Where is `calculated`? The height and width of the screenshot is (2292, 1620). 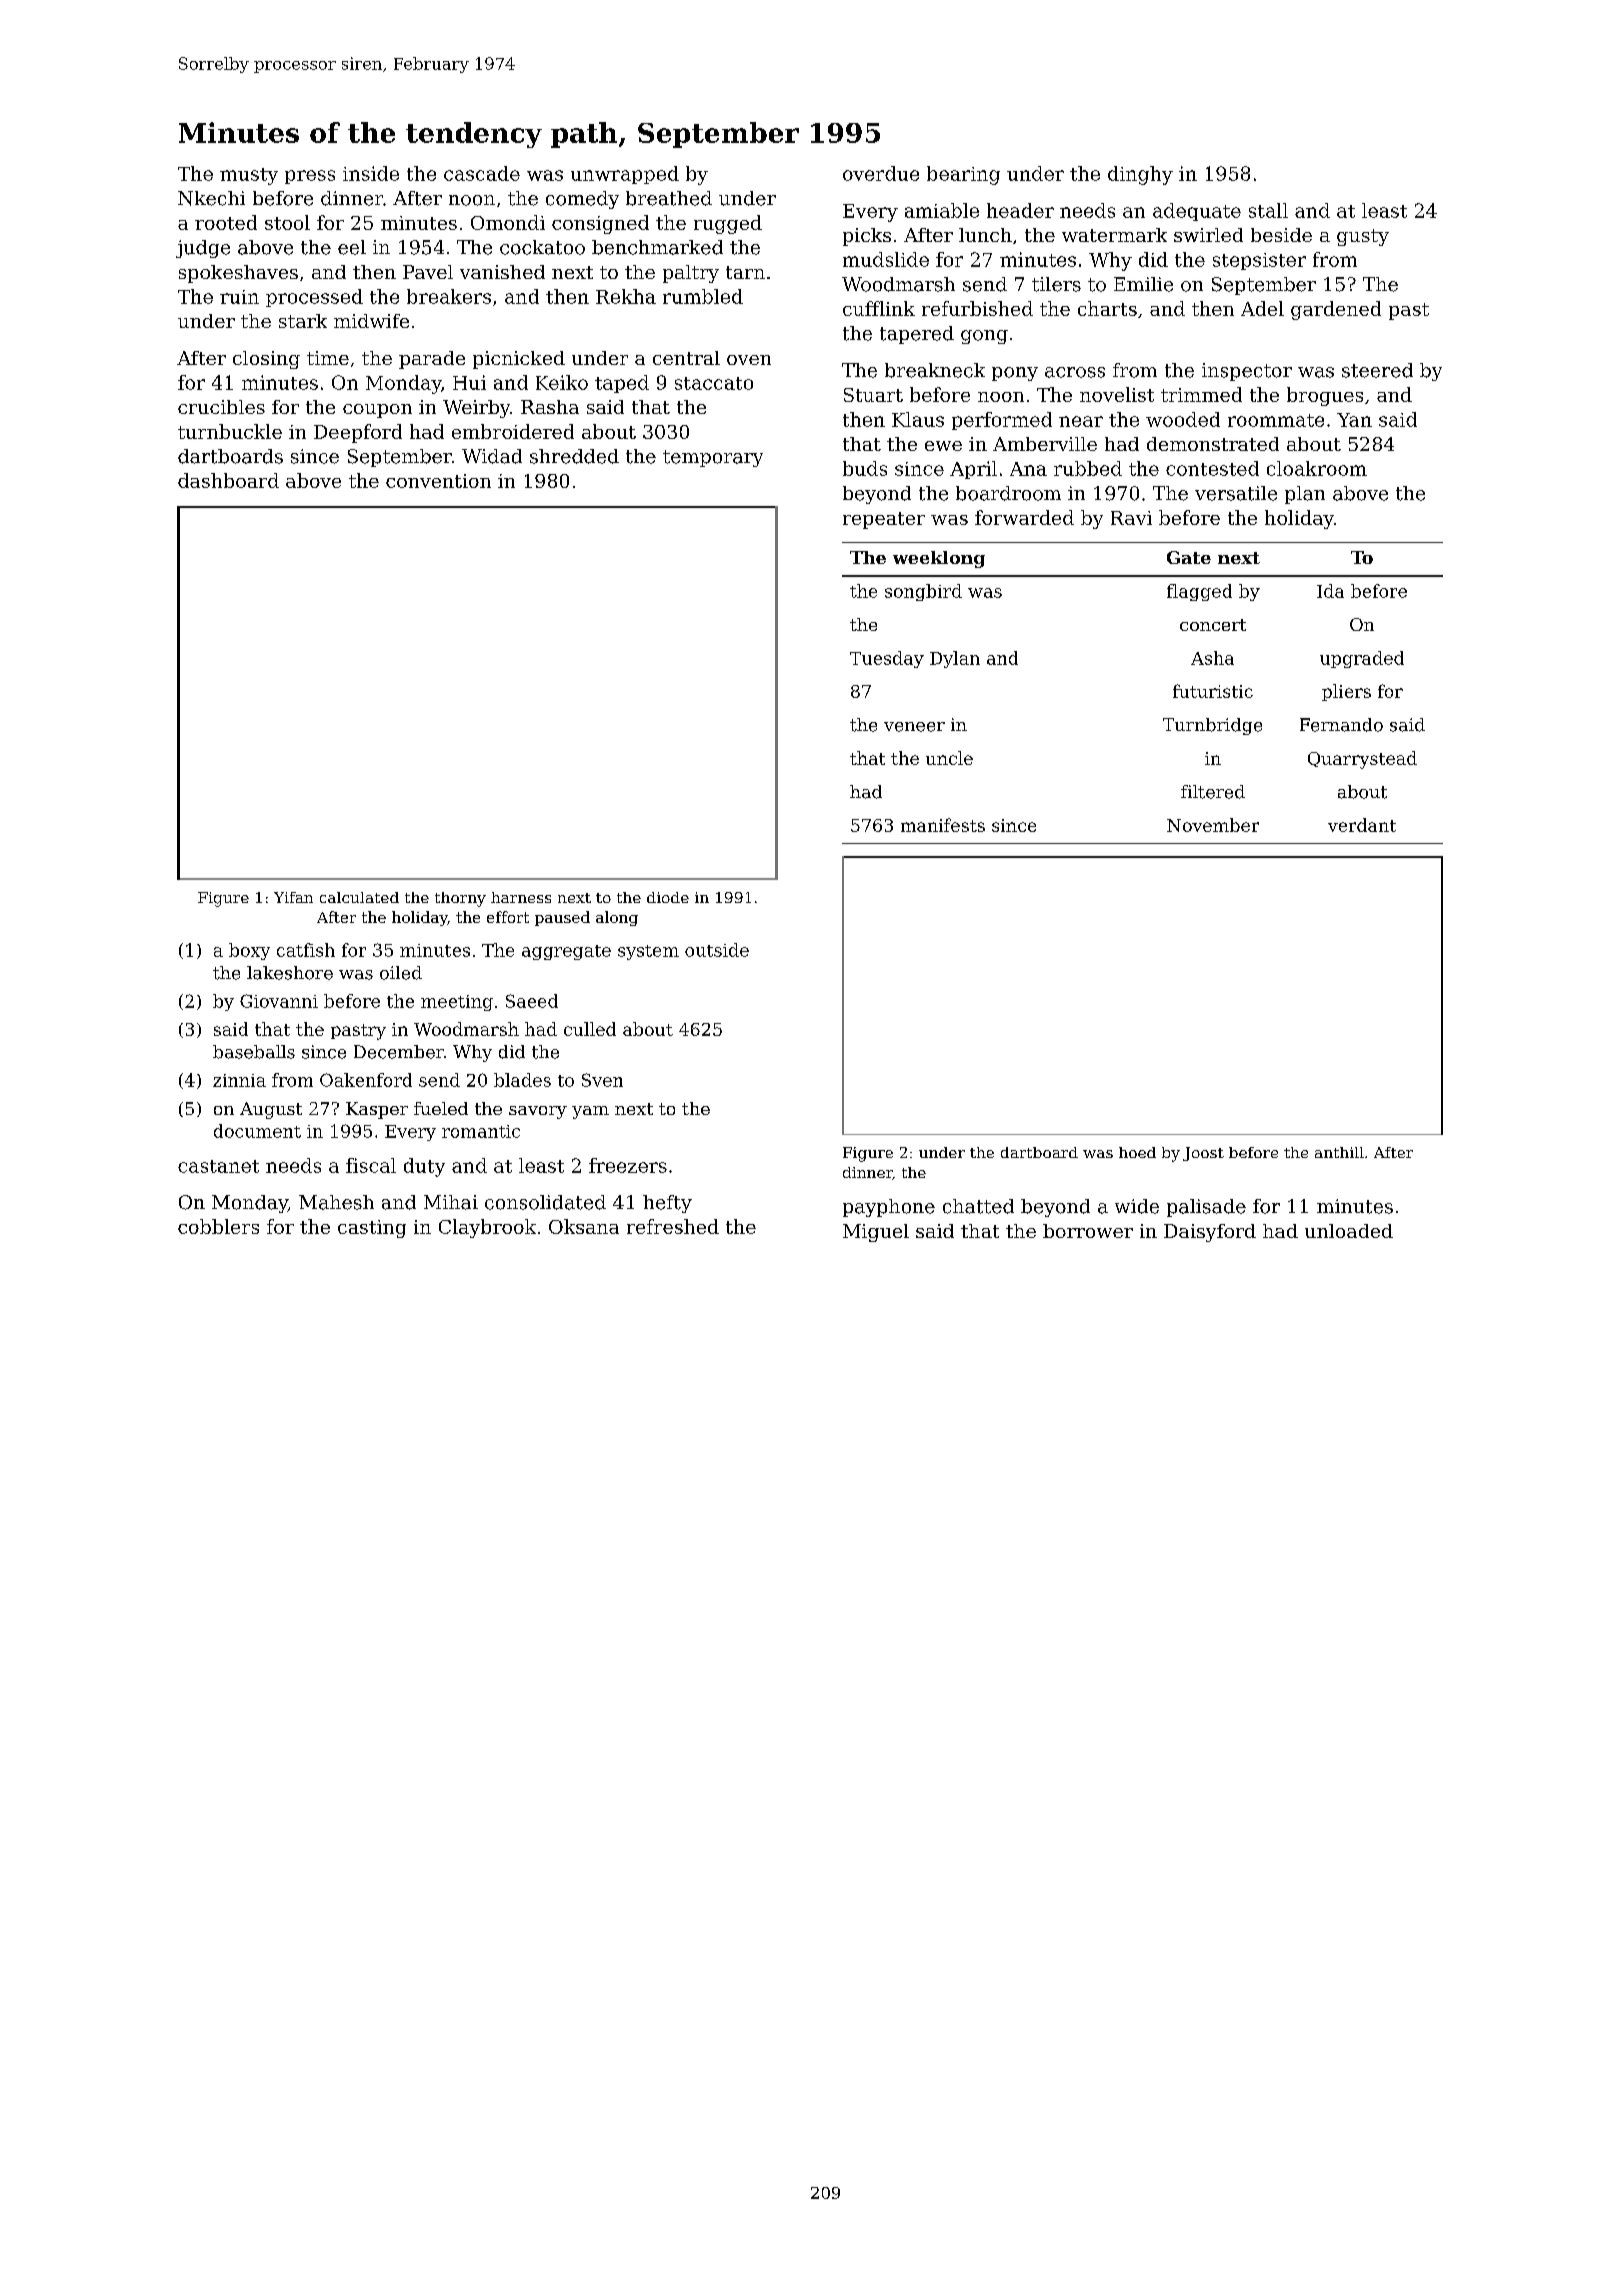
calculated is located at coordinates (359, 897).
